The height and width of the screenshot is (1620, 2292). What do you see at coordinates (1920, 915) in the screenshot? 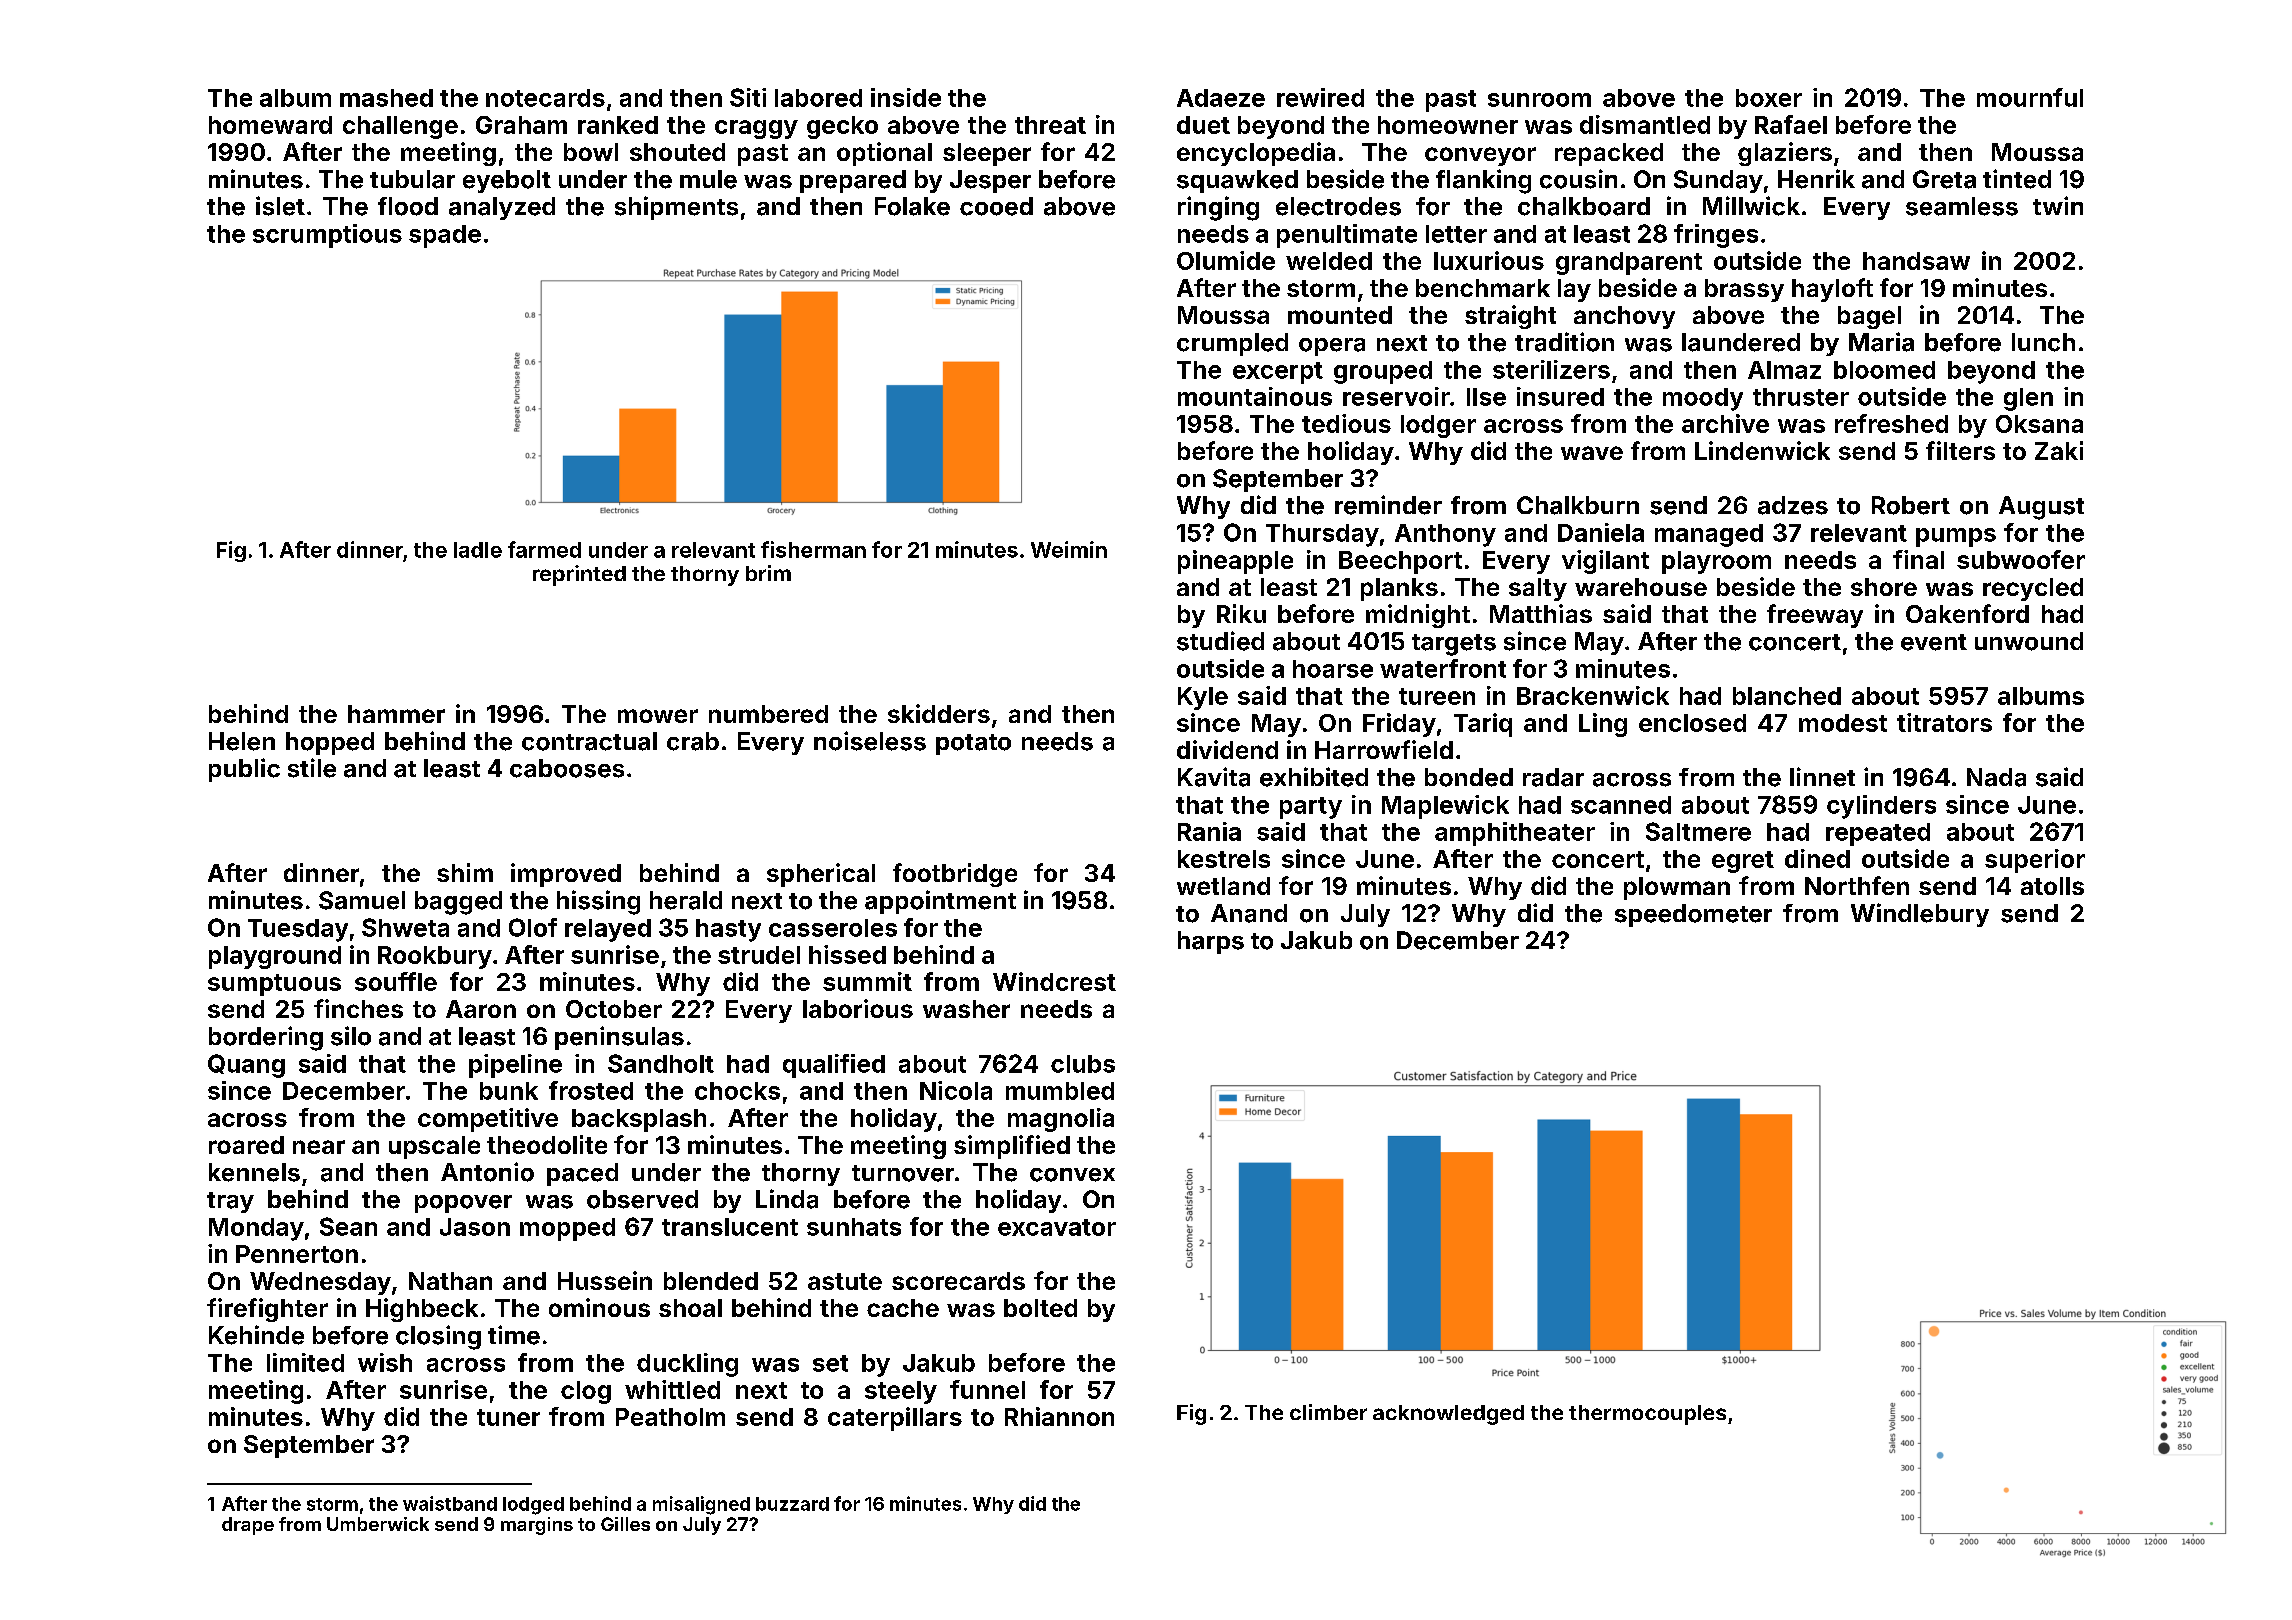
I see `Windlebury` at bounding box center [1920, 915].
